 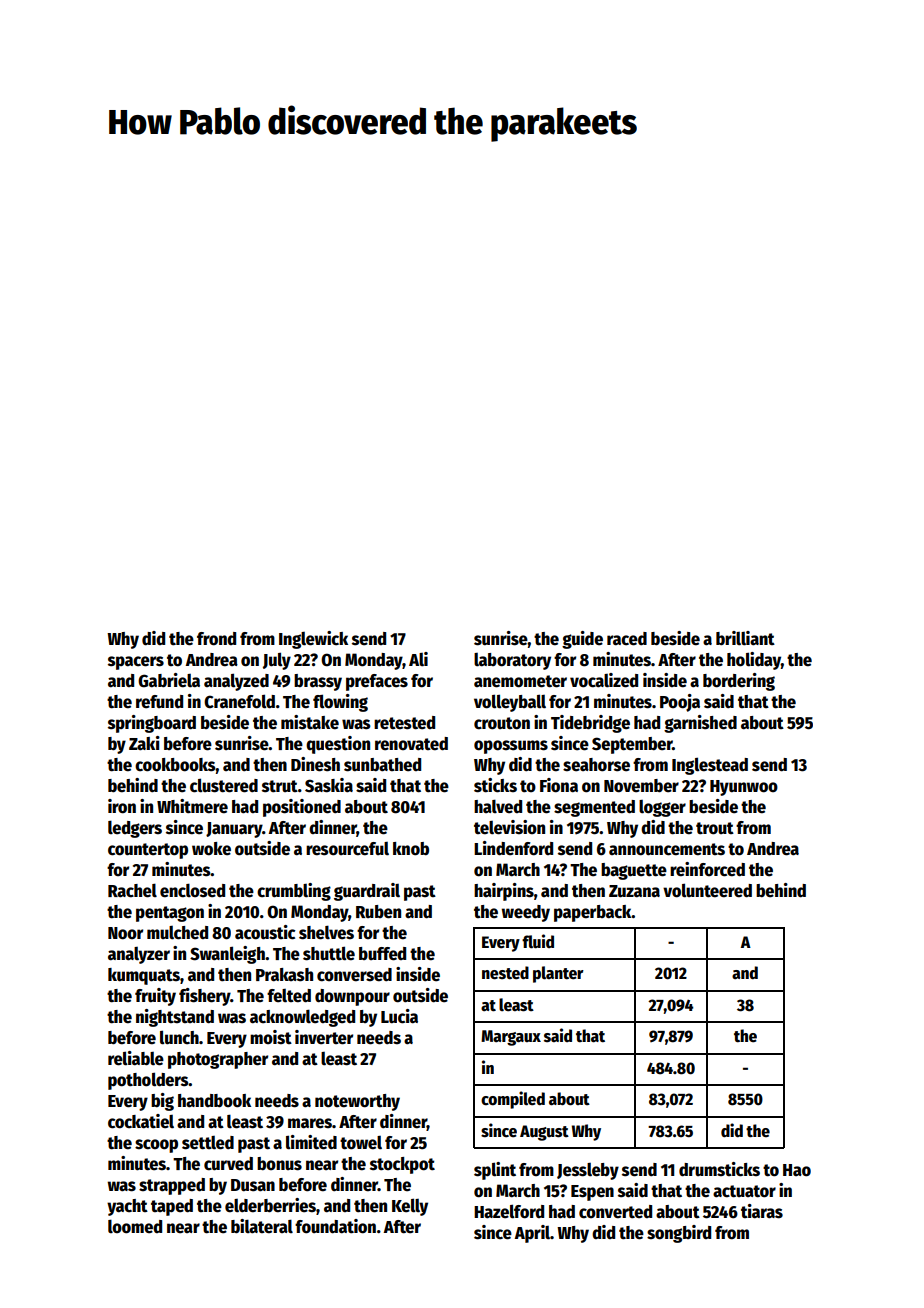 What do you see at coordinates (265, 932) in the document?
I see `acoustic` at bounding box center [265, 932].
